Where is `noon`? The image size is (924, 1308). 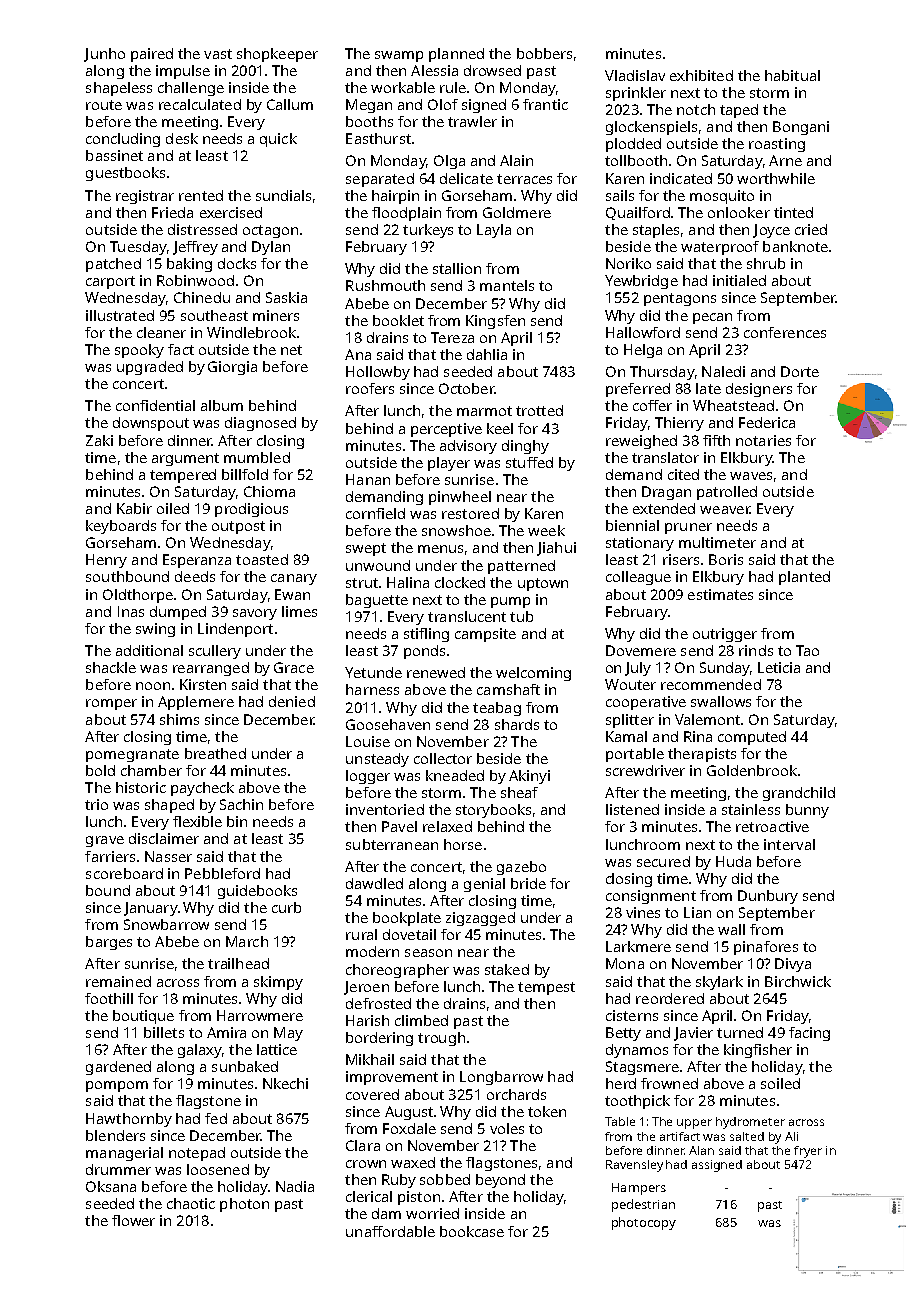
noon is located at coordinates (153, 686).
